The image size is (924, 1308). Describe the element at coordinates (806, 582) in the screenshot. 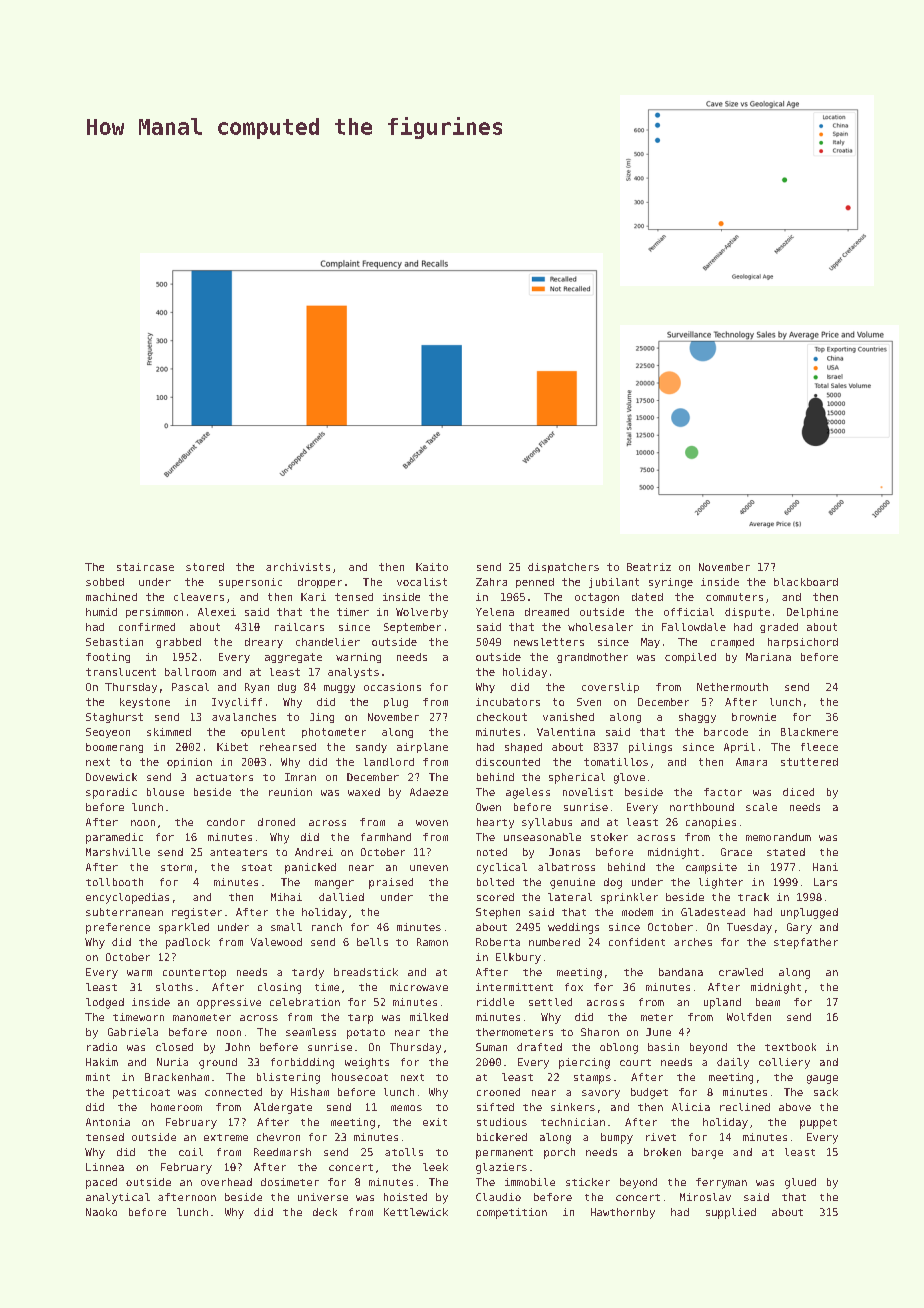

I see `blackboard` at that location.
